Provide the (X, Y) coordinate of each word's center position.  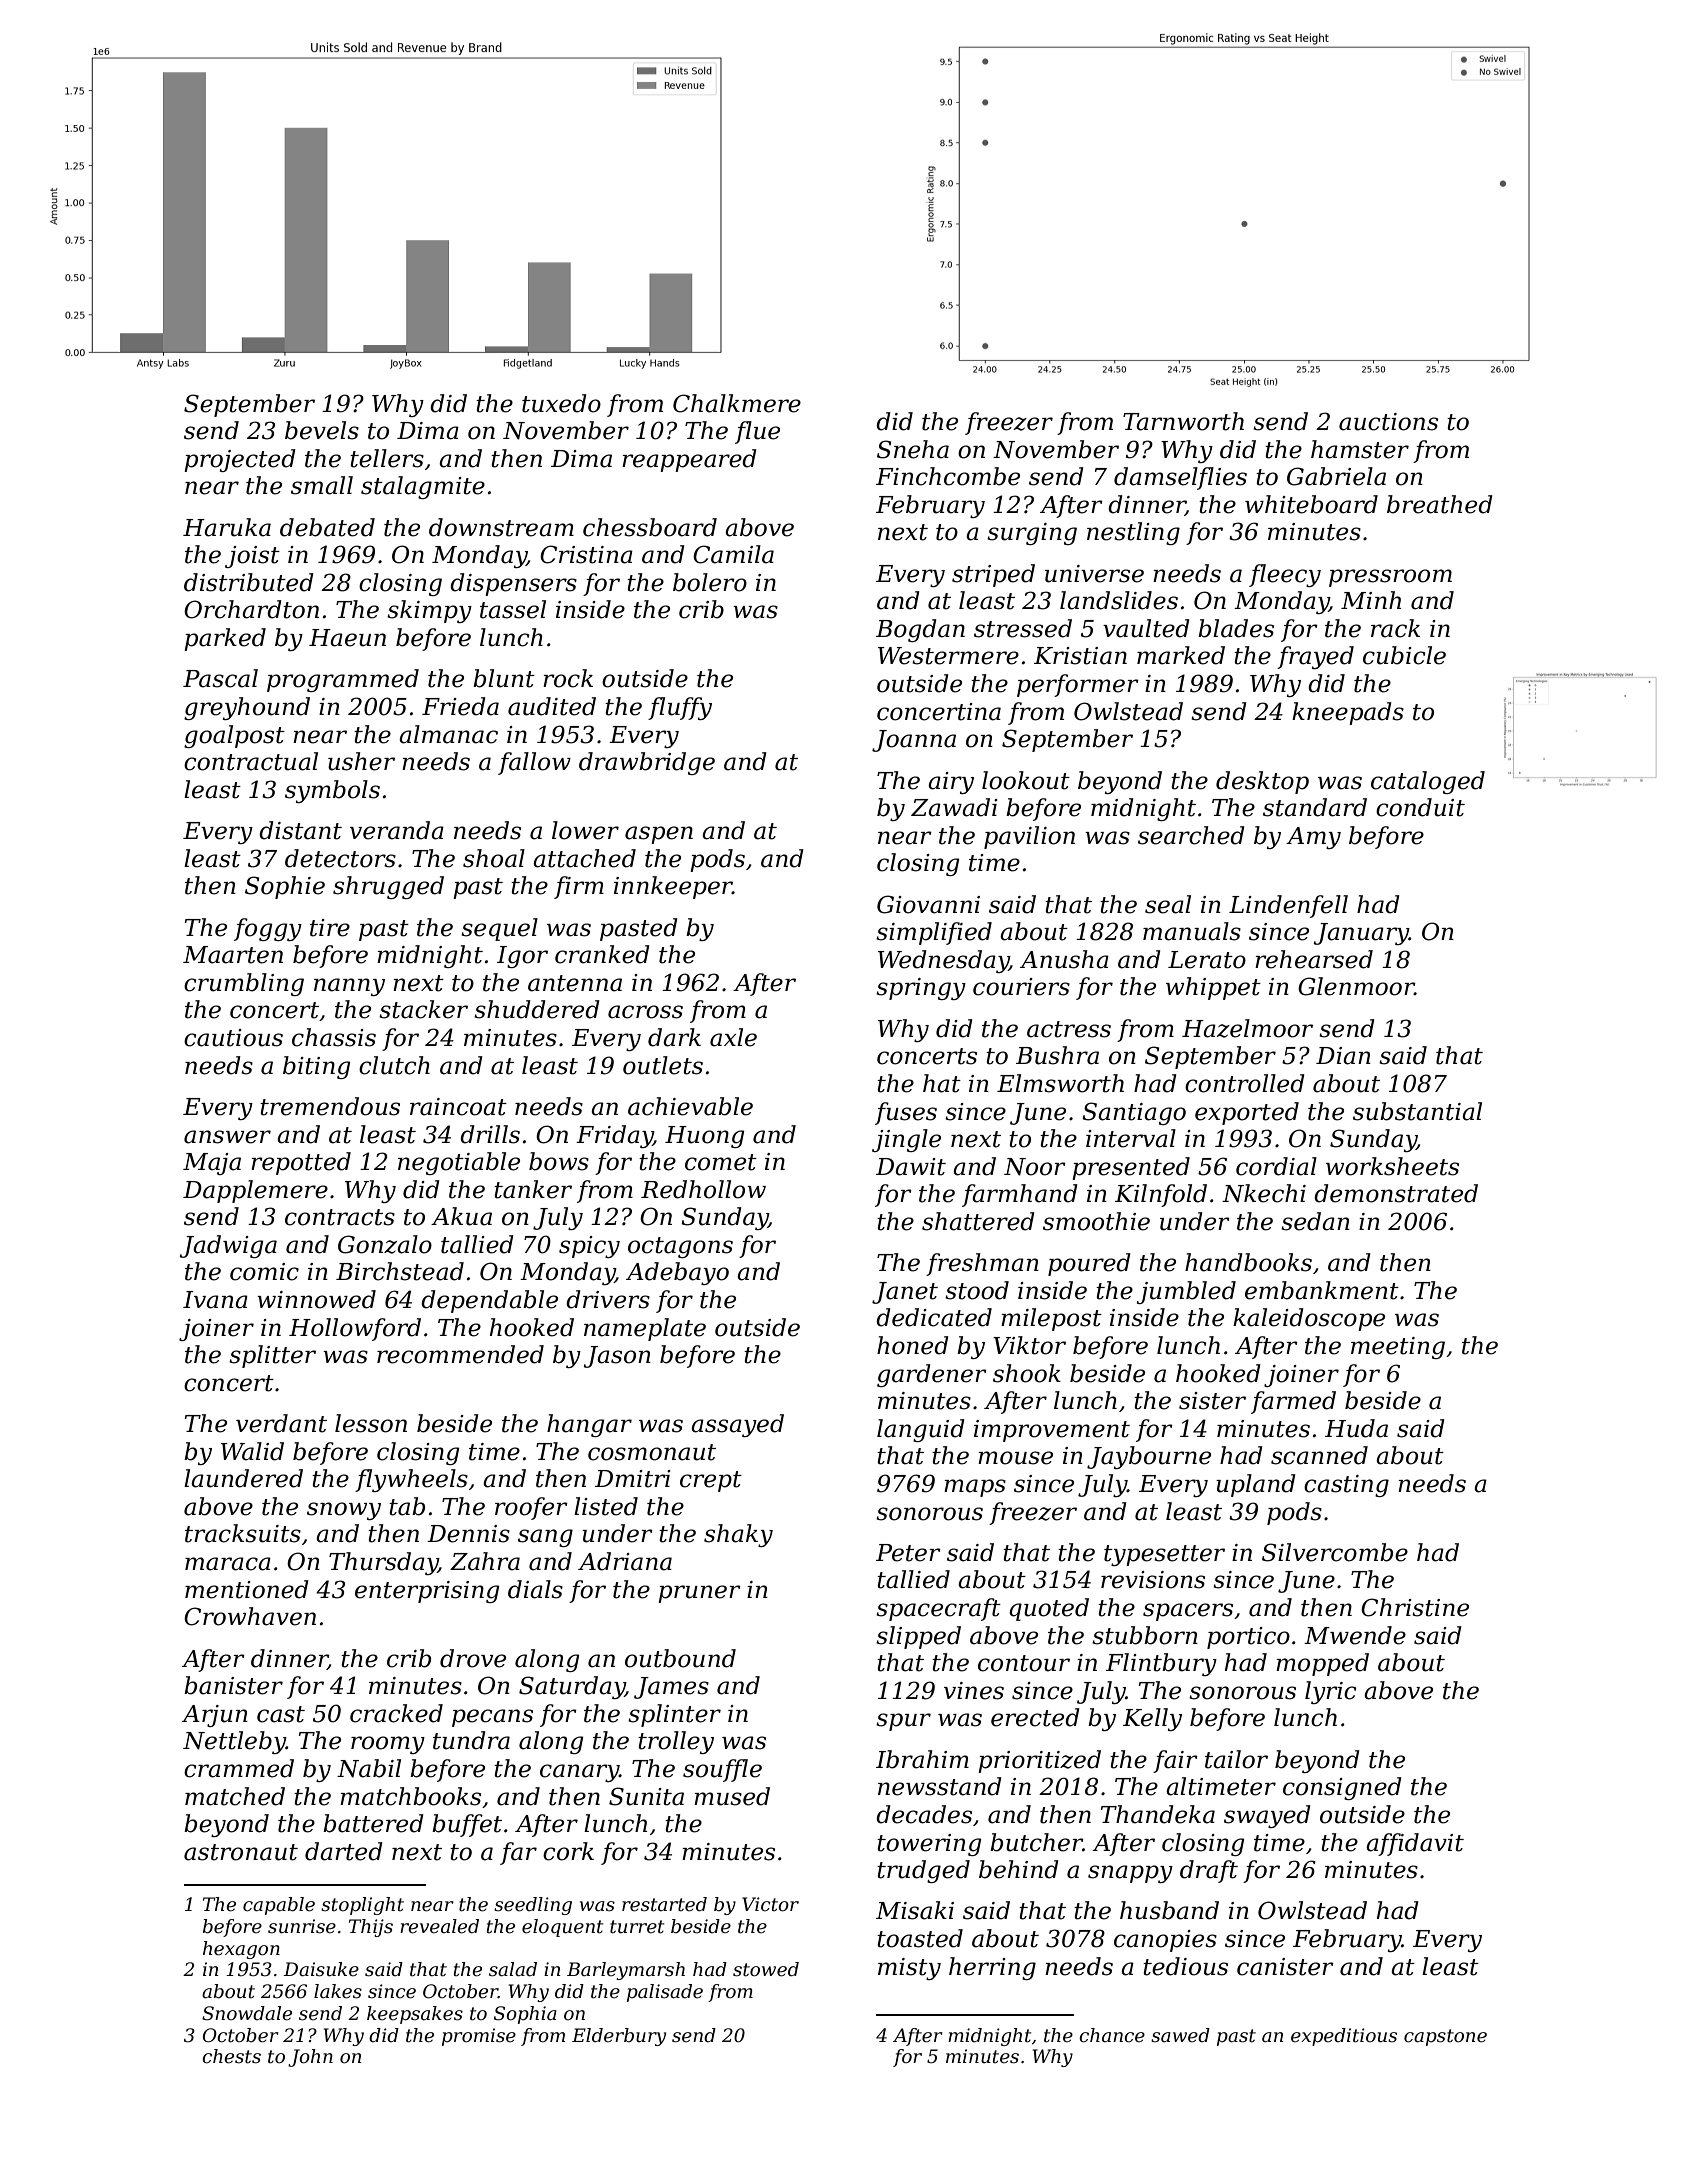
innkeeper (673, 887)
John (310, 2058)
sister (1212, 1401)
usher (361, 761)
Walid (252, 1451)
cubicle (1404, 655)
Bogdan (920, 630)
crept (711, 1481)
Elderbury (619, 2037)
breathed (1440, 504)
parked (225, 639)
